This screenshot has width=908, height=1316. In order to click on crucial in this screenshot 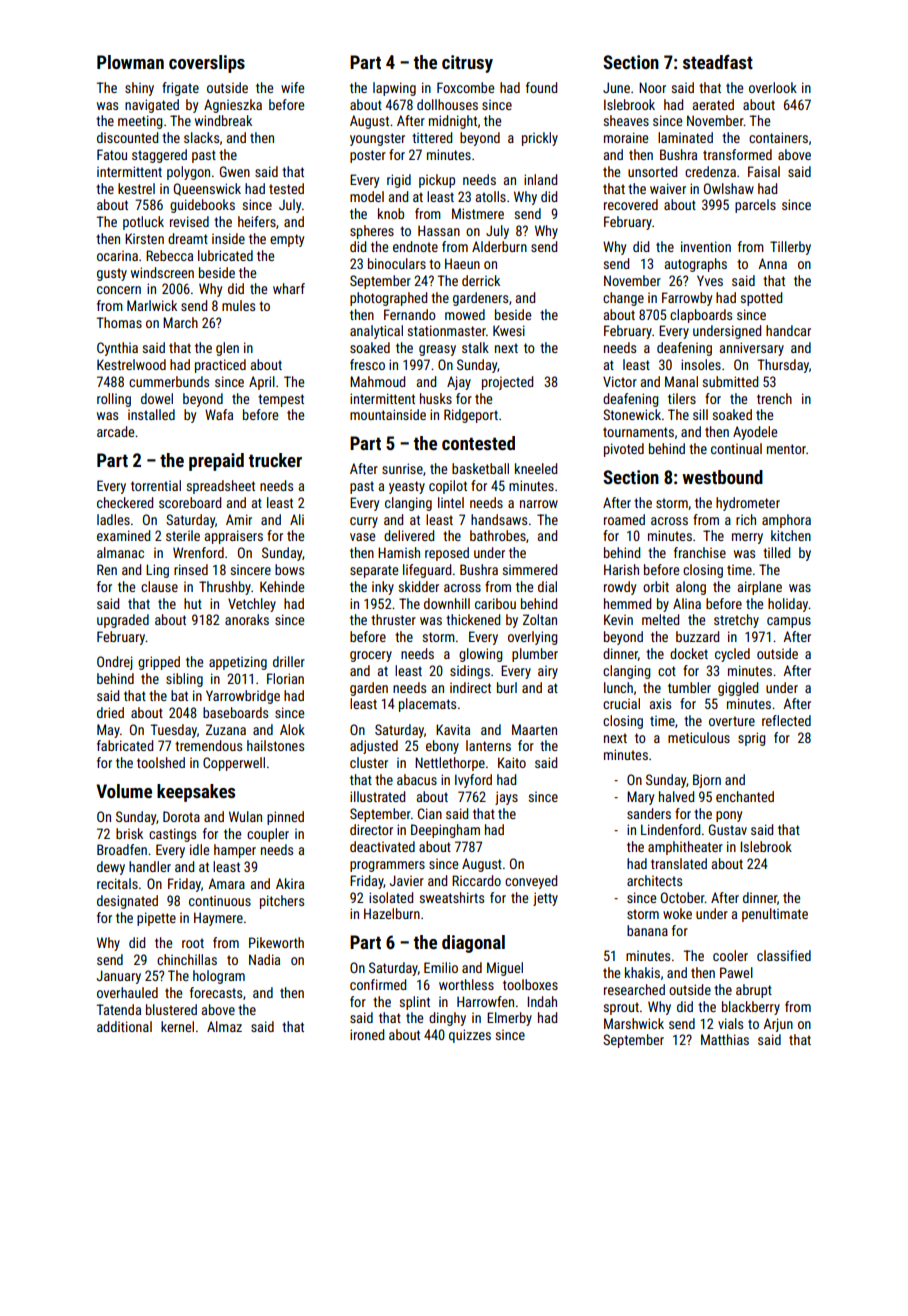, I will do `click(621, 703)`.
